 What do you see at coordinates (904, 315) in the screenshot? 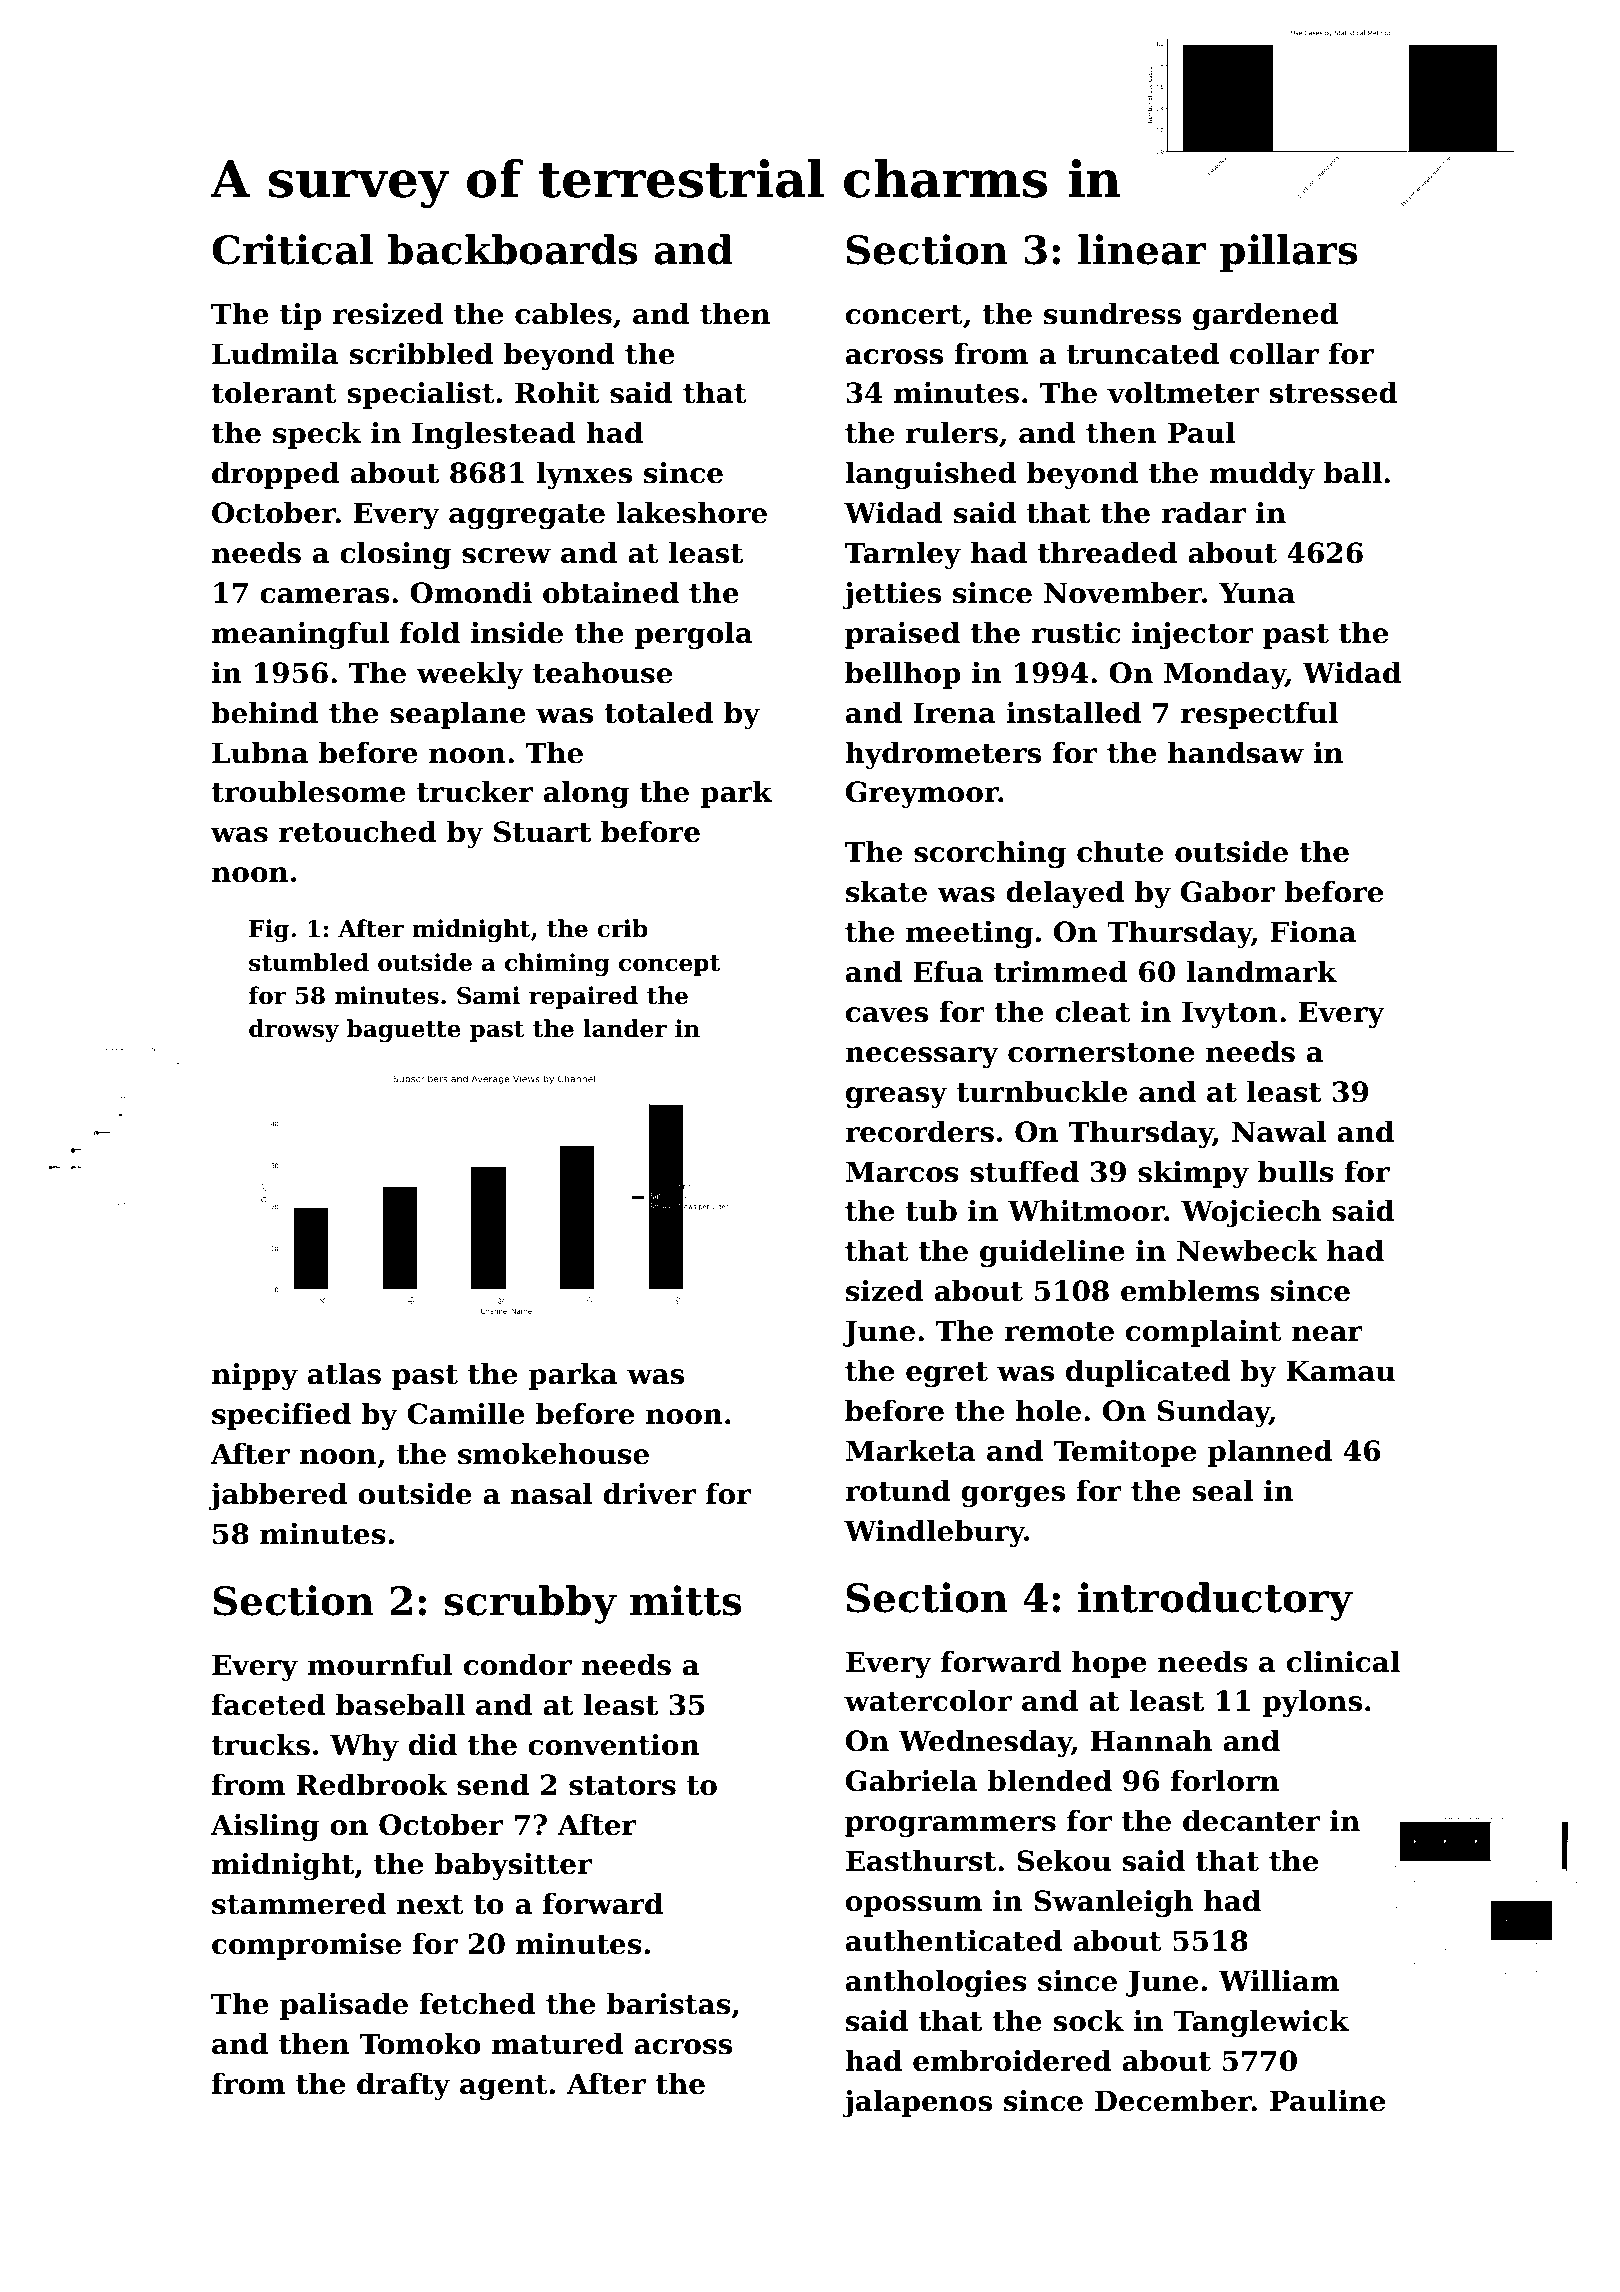
I see `concert` at bounding box center [904, 315].
